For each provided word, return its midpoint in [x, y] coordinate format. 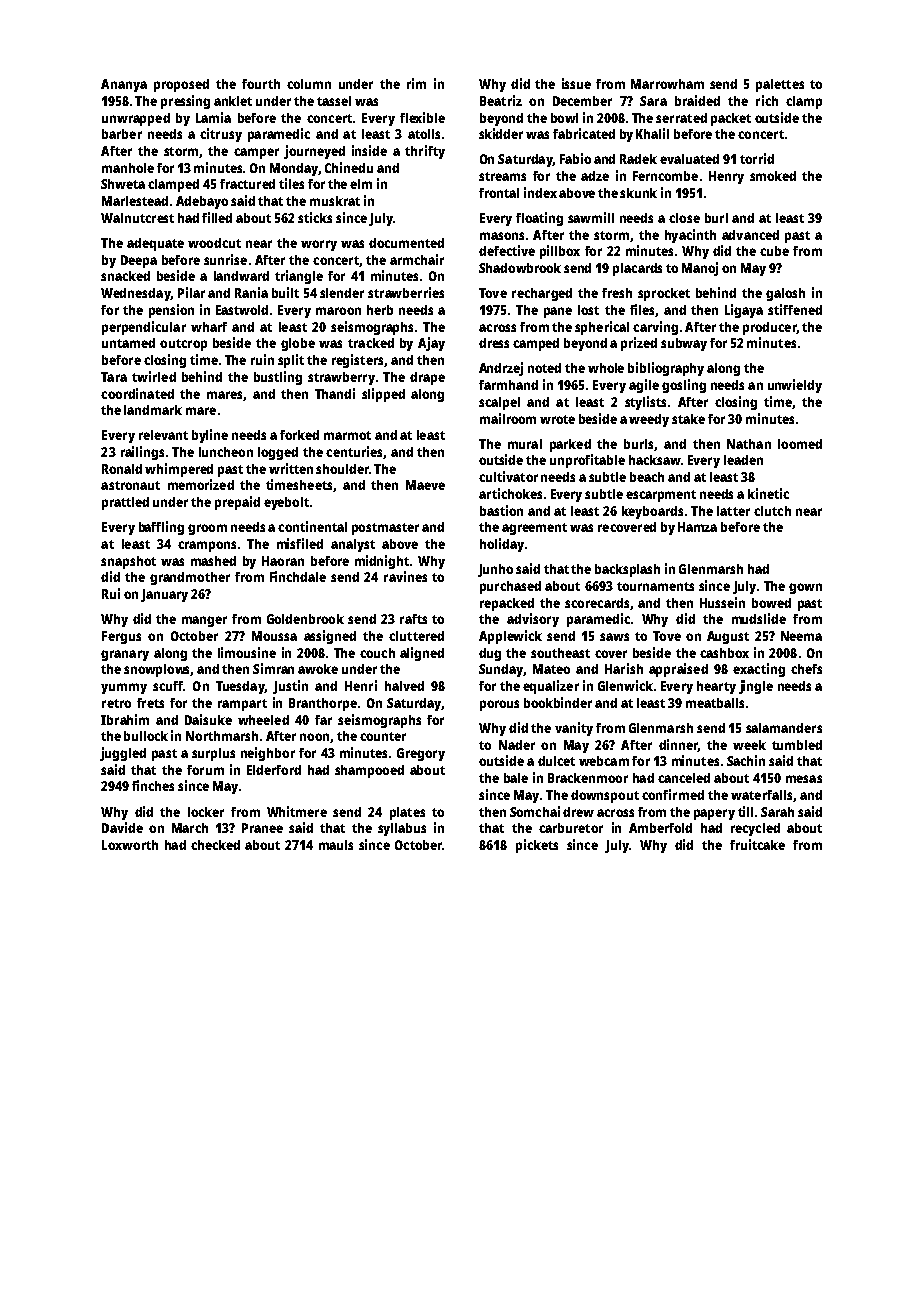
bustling [278, 378]
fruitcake [757, 844]
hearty [716, 687]
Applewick [510, 637]
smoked [773, 176]
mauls [336, 845]
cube [774, 251]
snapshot [128, 562]
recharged [542, 294]
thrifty [425, 152]
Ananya [124, 85]
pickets [537, 846]
